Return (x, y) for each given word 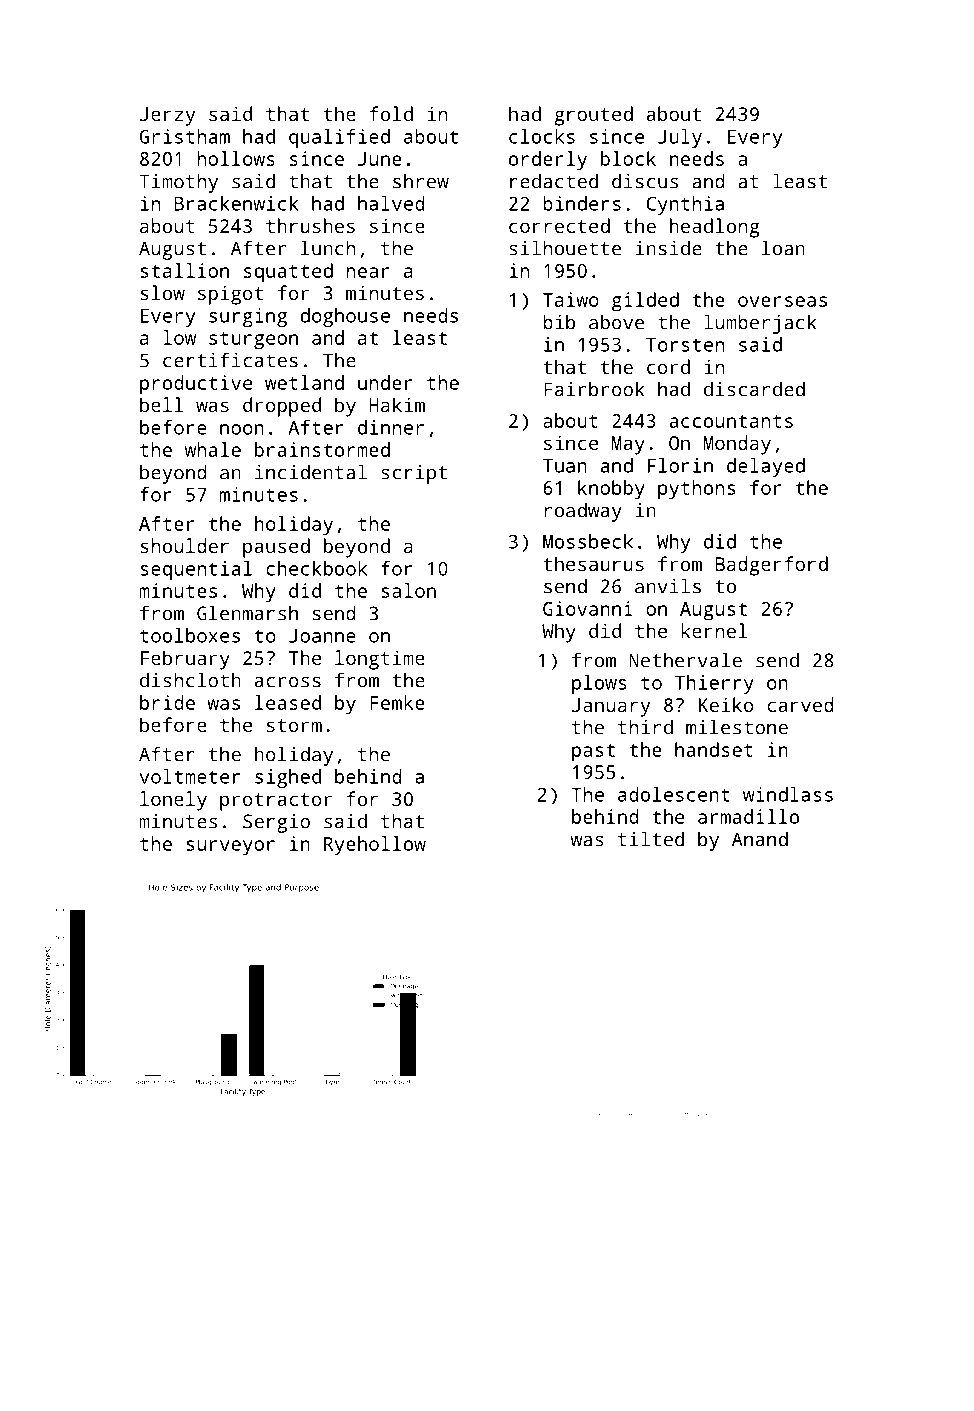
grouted (593, 116)
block (628, 158)
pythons (696, 490)
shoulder (184, 545)
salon (408, 590)
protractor (276, 802)
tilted (651, 839)
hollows (236, 158)
